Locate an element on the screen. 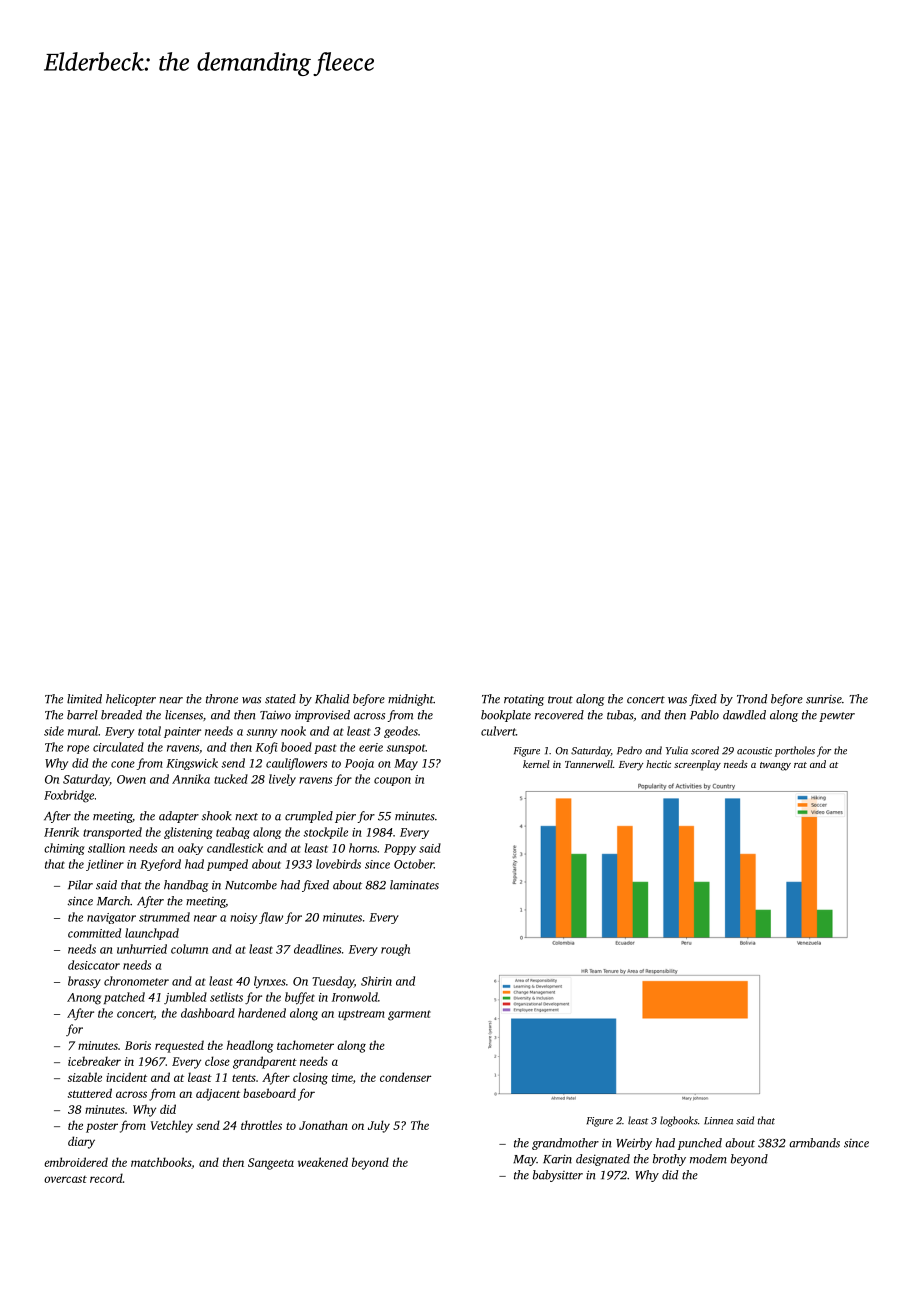 This screenshot has width=924, height=1308. matchbooks is located at coordinates (161, 1162).
